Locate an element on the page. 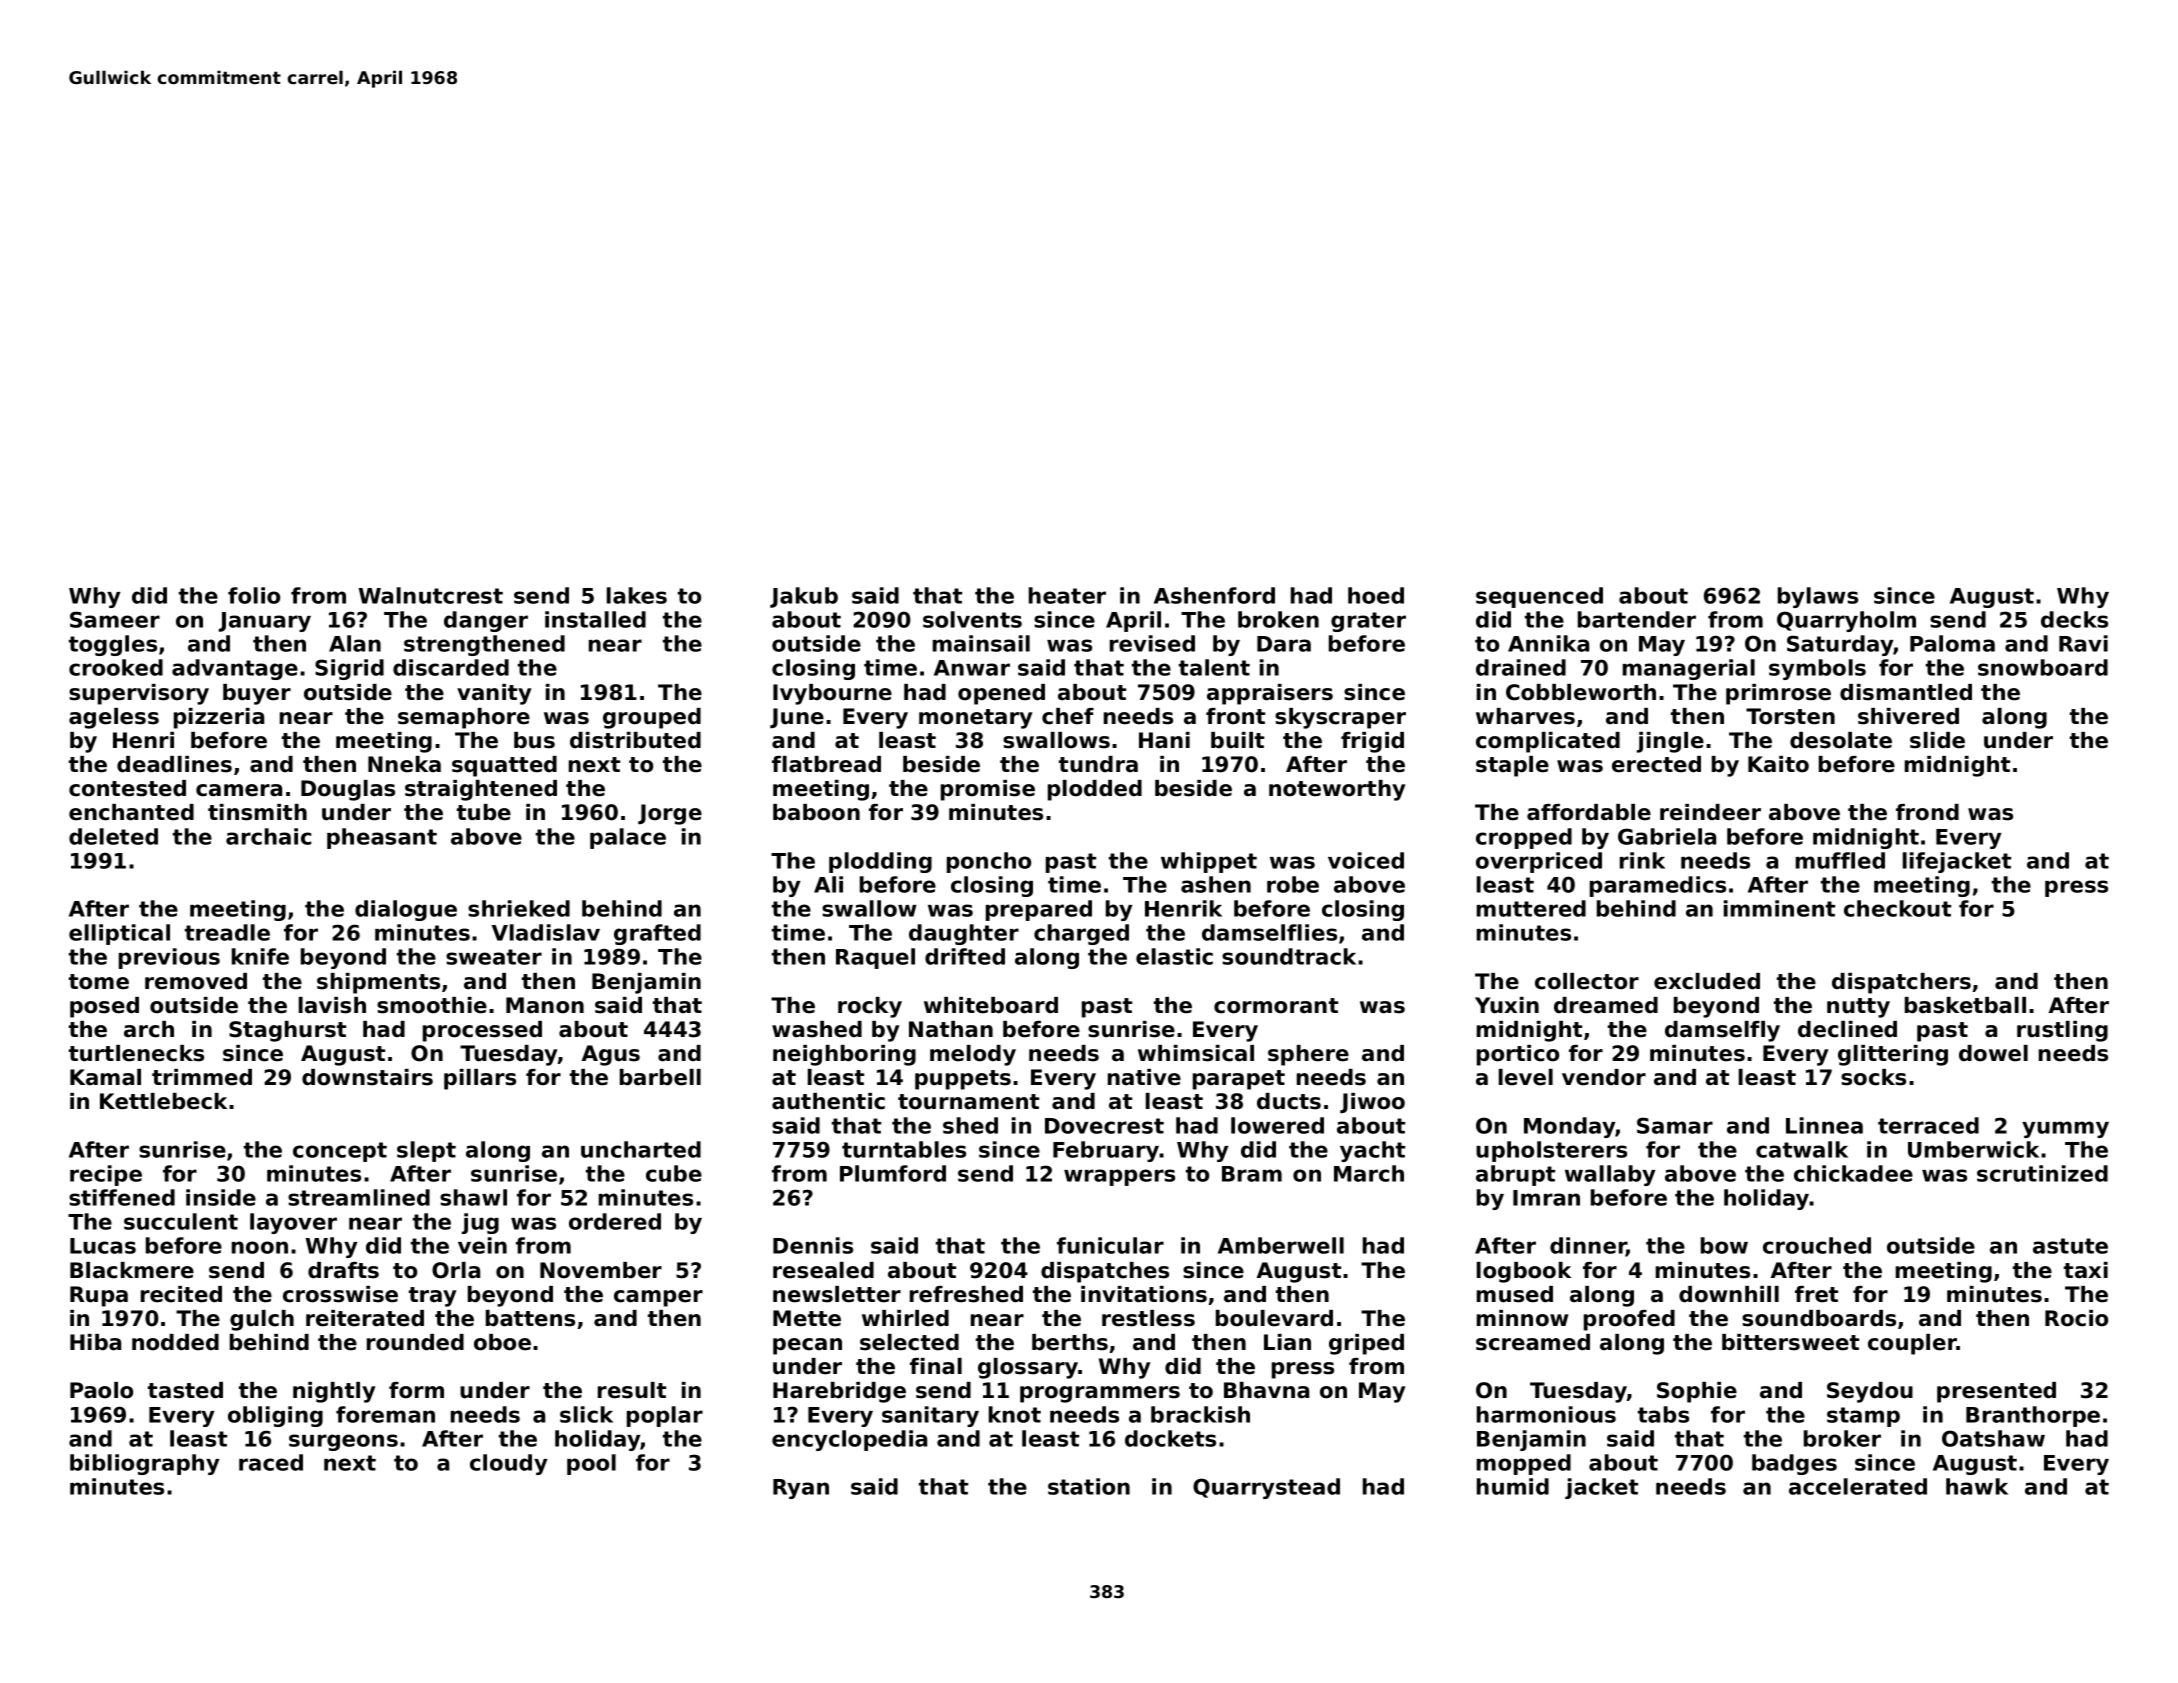 This image has width=2178, height=1683. battens is located at coordinates (530, 1318).
